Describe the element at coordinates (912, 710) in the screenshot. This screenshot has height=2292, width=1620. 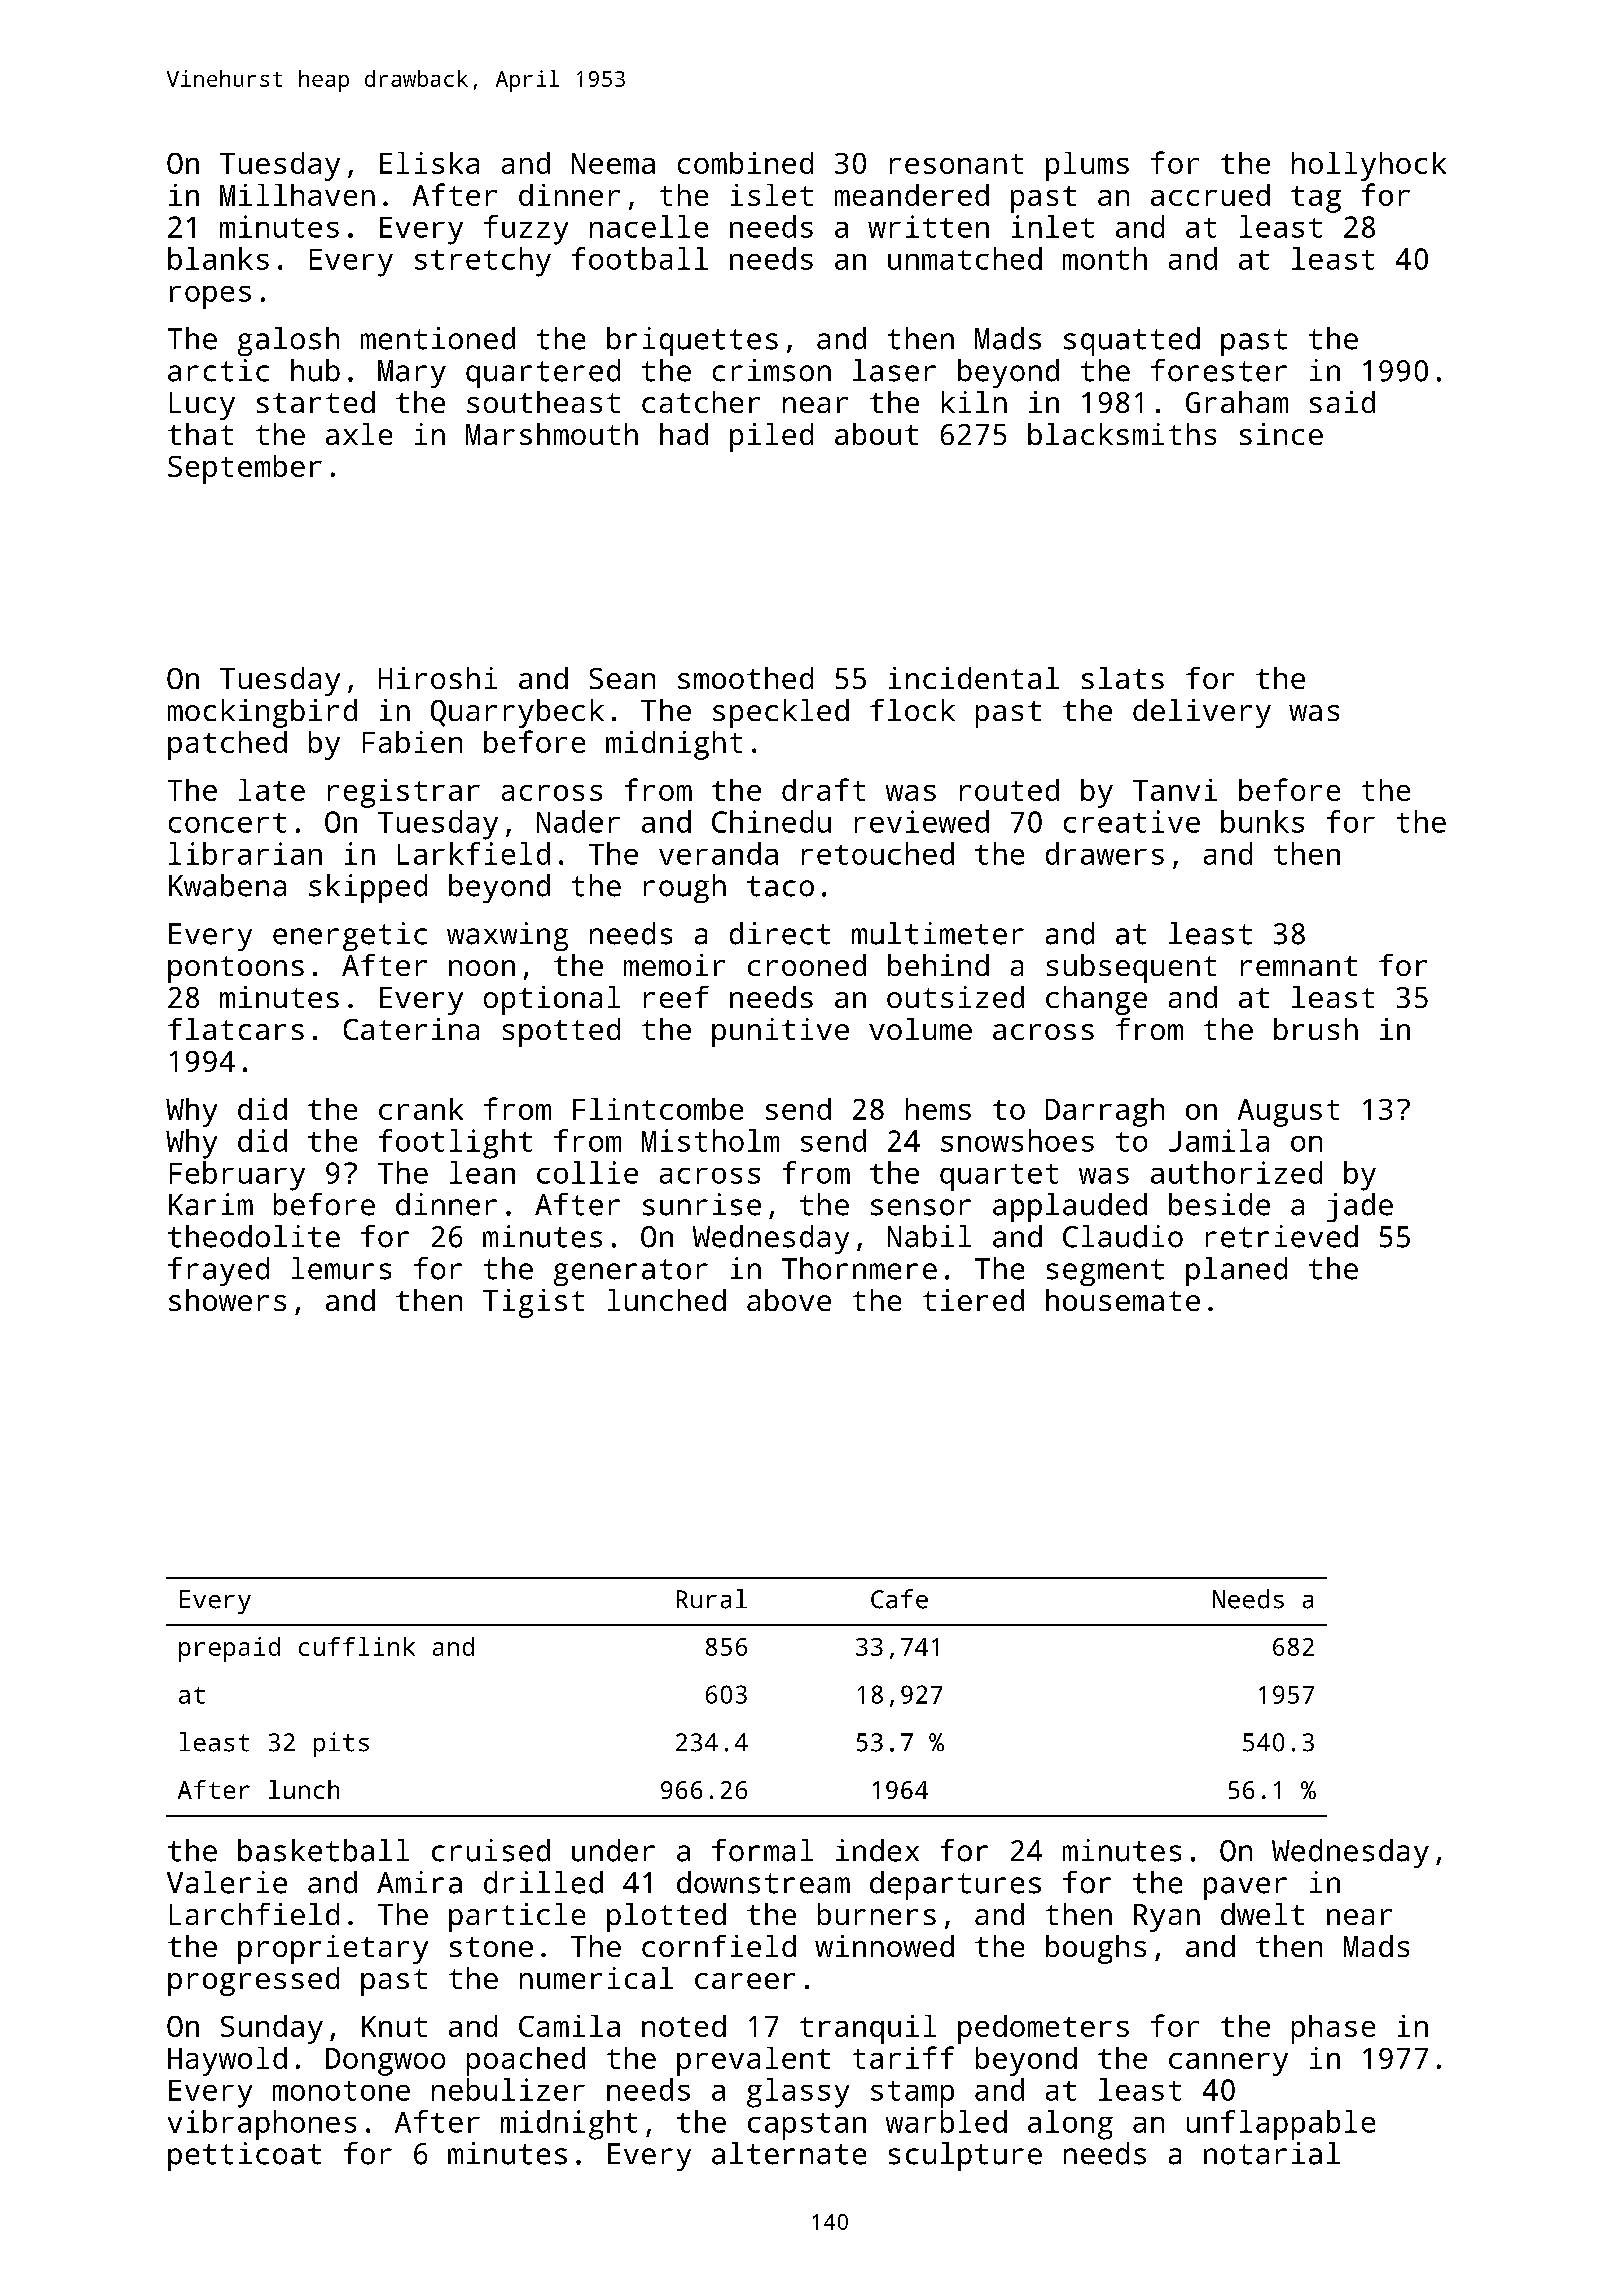
I see `flock` at that location.
